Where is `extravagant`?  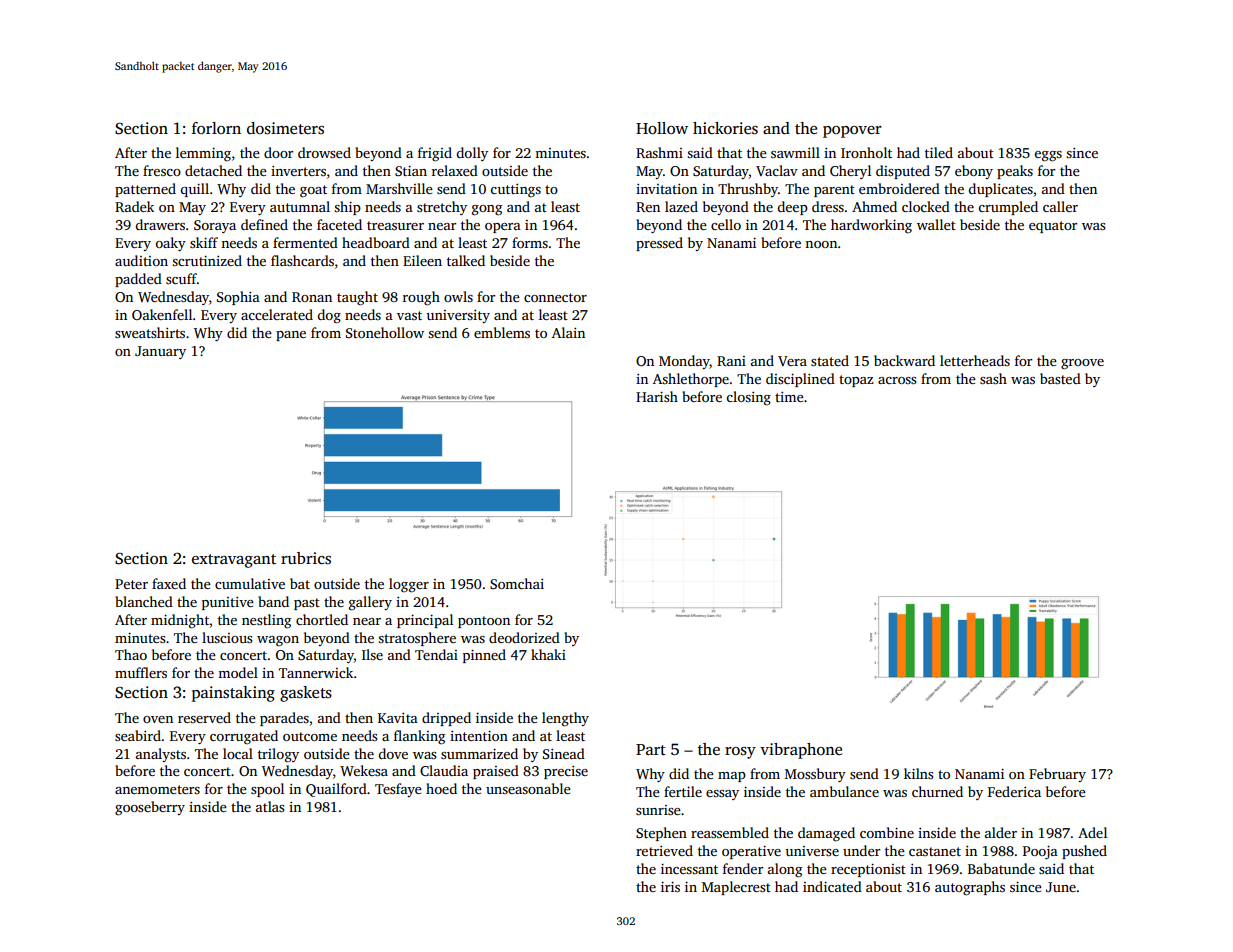 extravagant is located at coordinates (234, 561).
